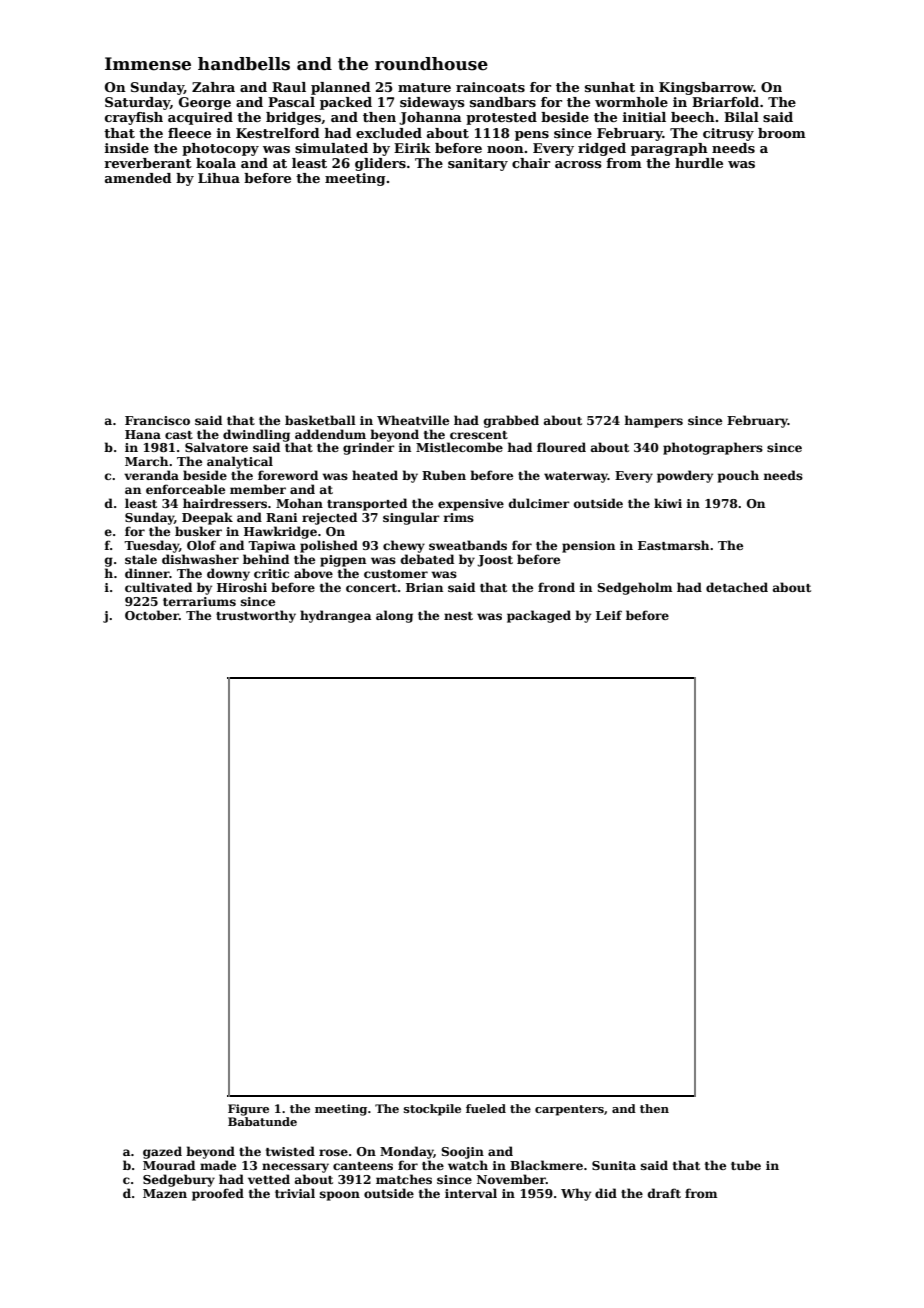 The image size is (924, 1308). What do you see at coordinates (699, 163) in the screenshot?
I see `hurdle` at bounding box center [699, 163].
